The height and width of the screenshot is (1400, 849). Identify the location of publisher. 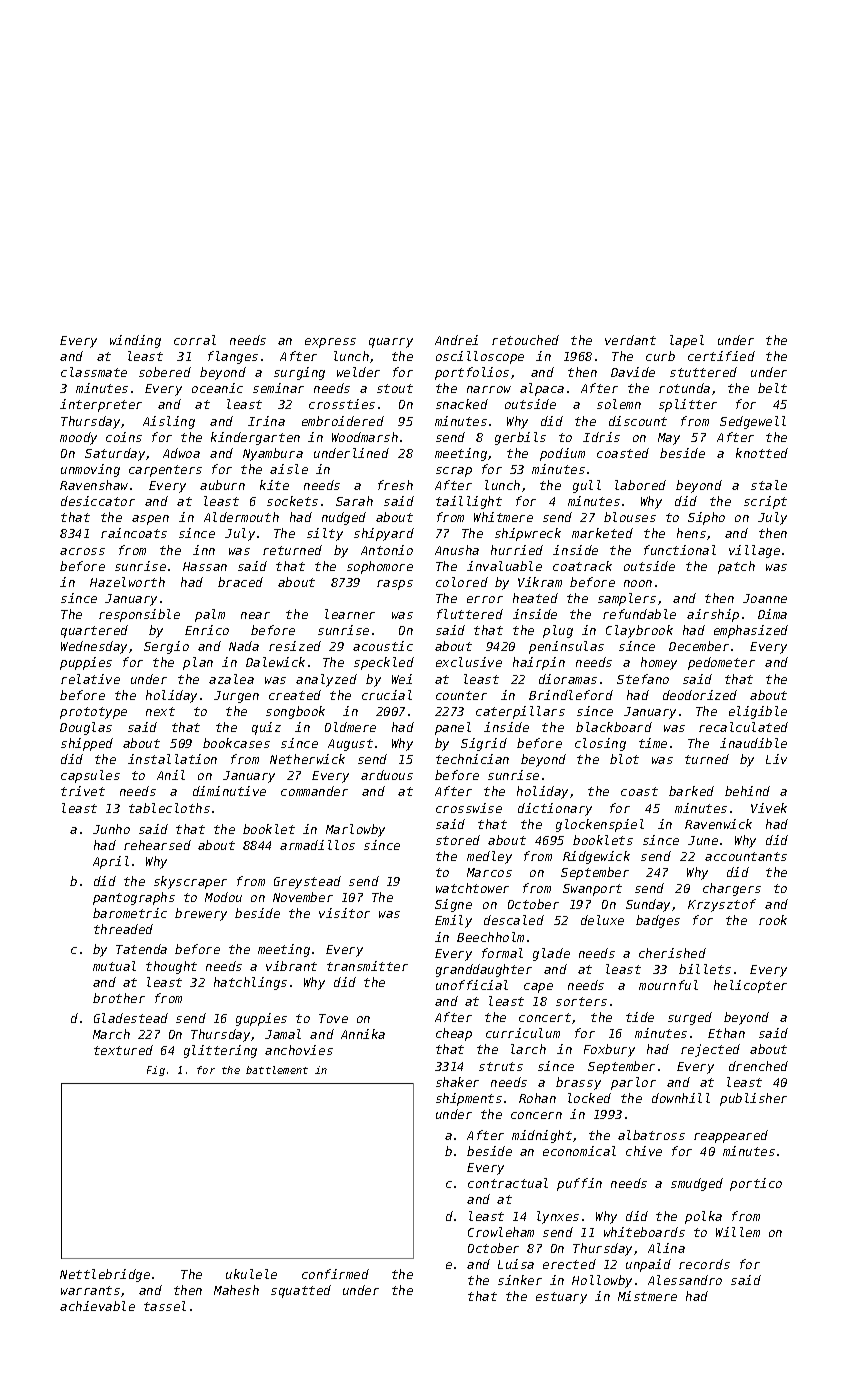
(753, 1099).
